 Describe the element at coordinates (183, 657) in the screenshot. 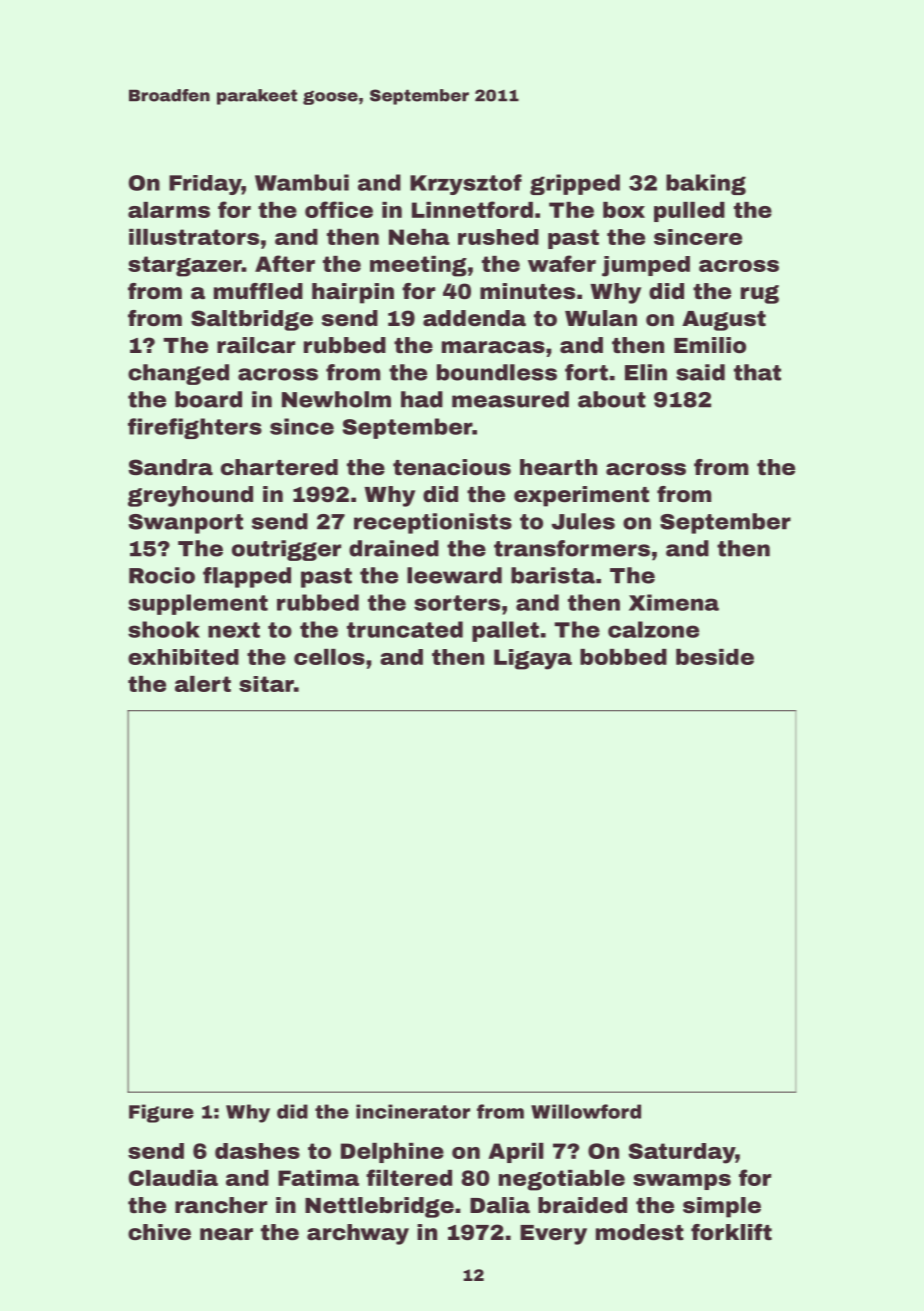

I see `exhibited` at that location.
